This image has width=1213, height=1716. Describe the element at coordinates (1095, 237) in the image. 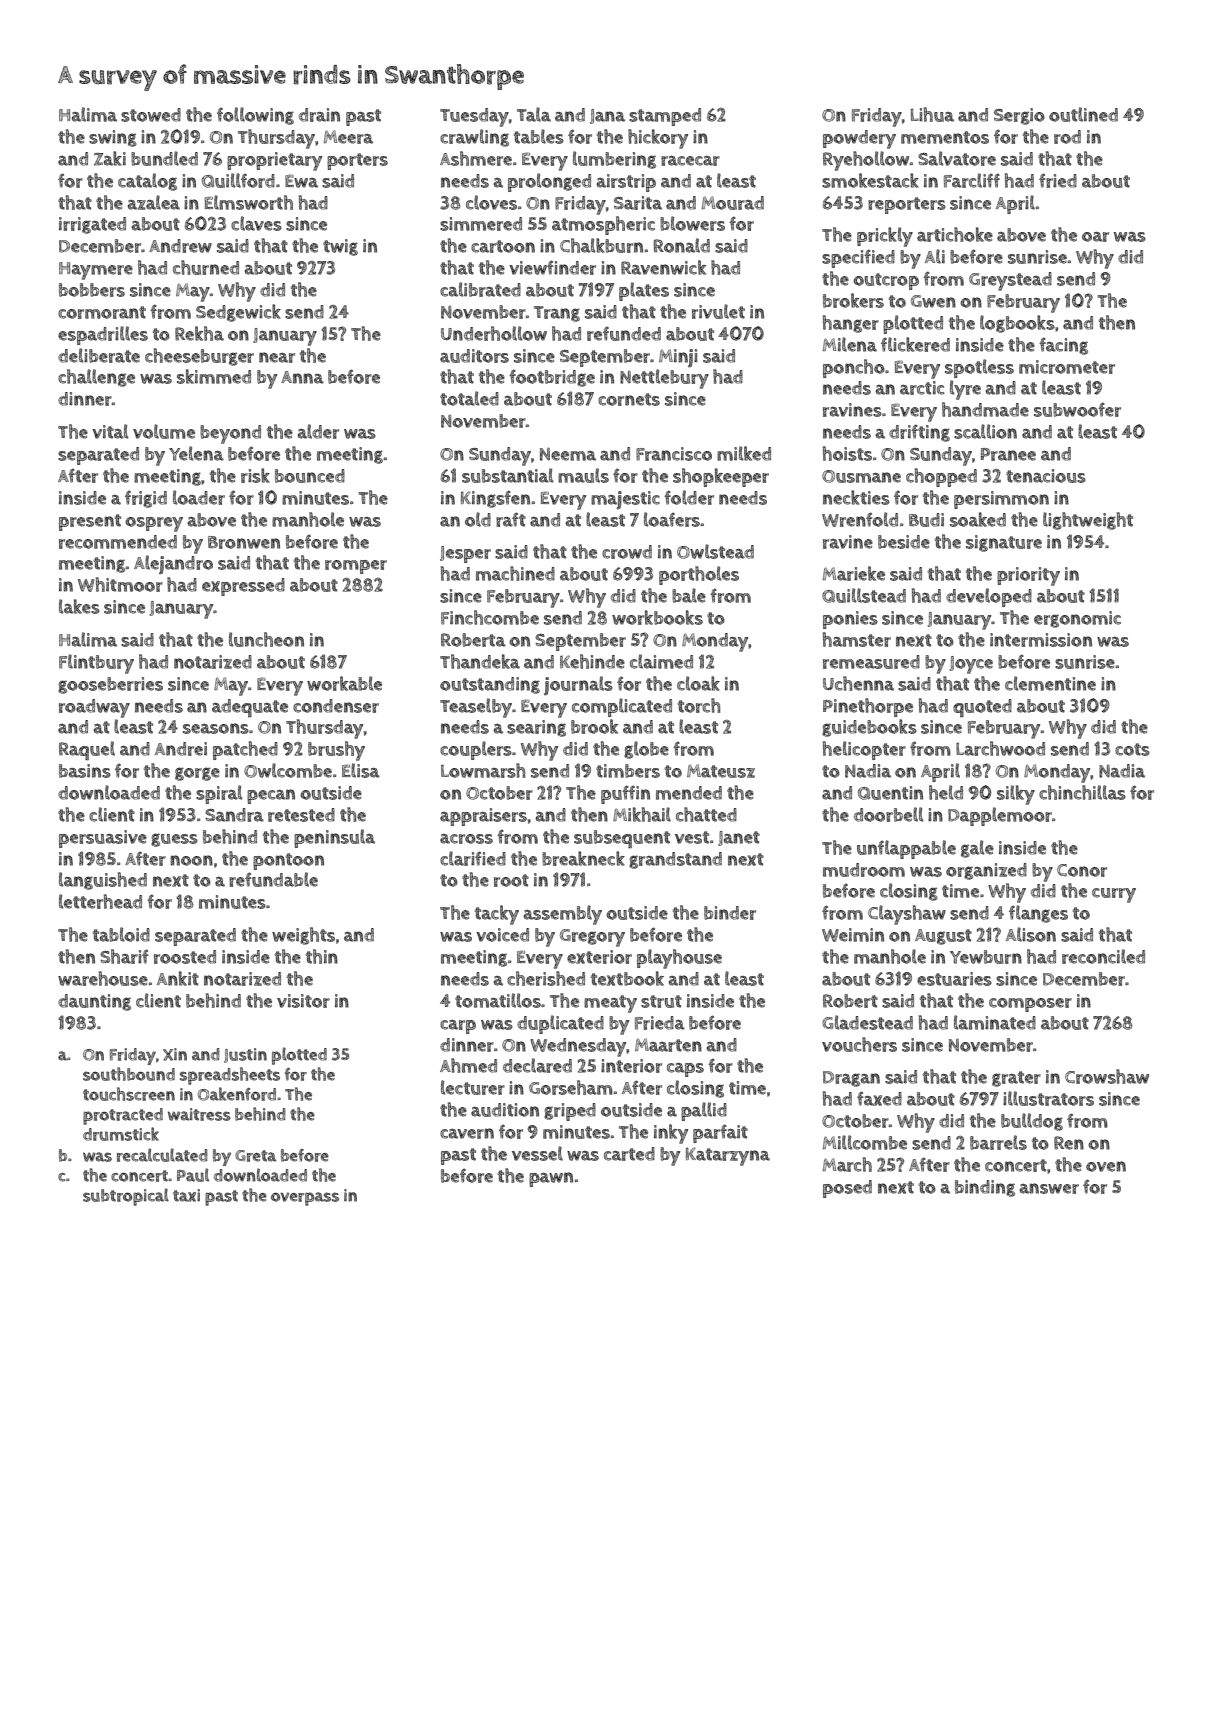

I see `oar` at that location.
